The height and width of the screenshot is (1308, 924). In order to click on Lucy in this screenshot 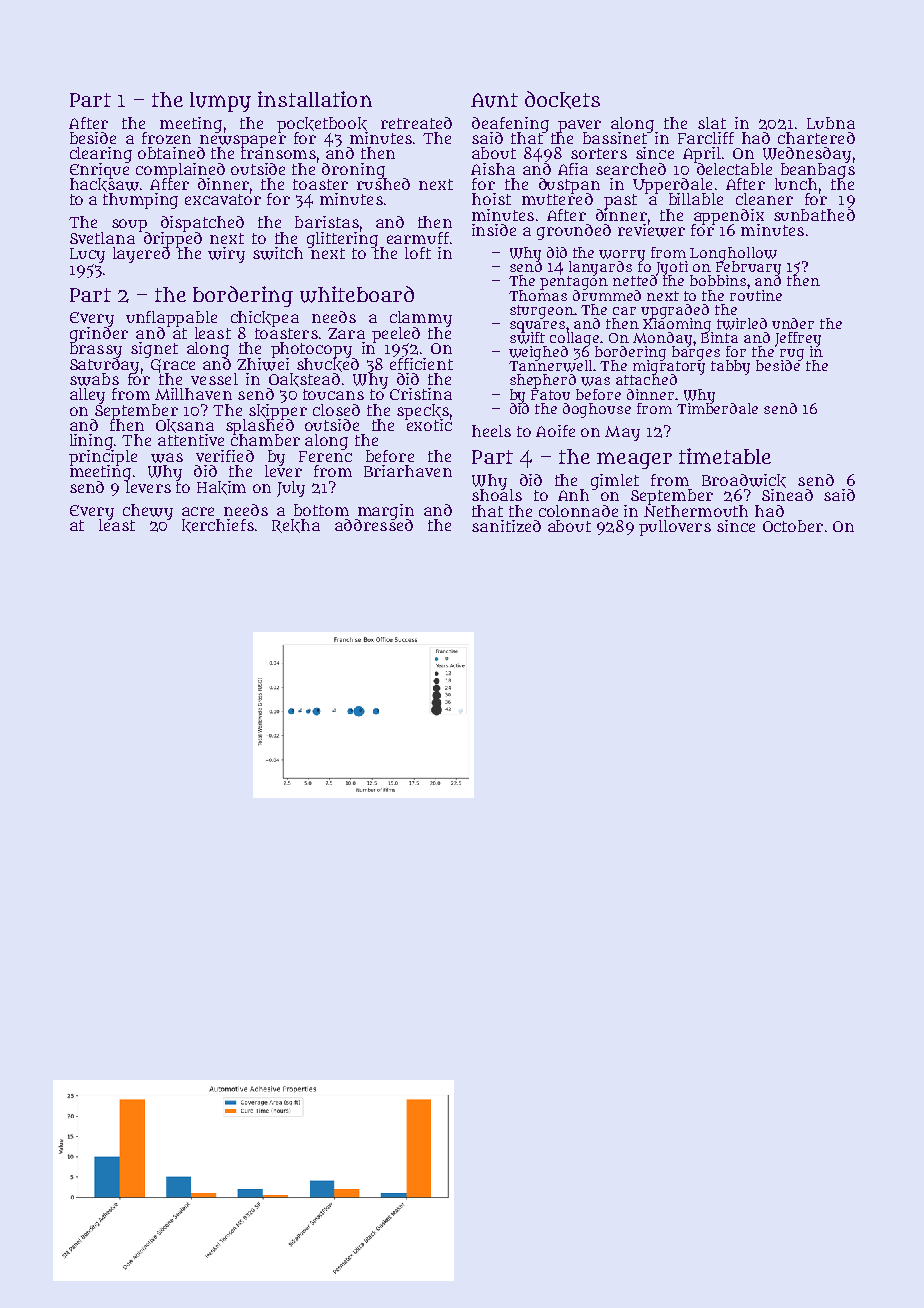, I will do `click(87, 255)`.
